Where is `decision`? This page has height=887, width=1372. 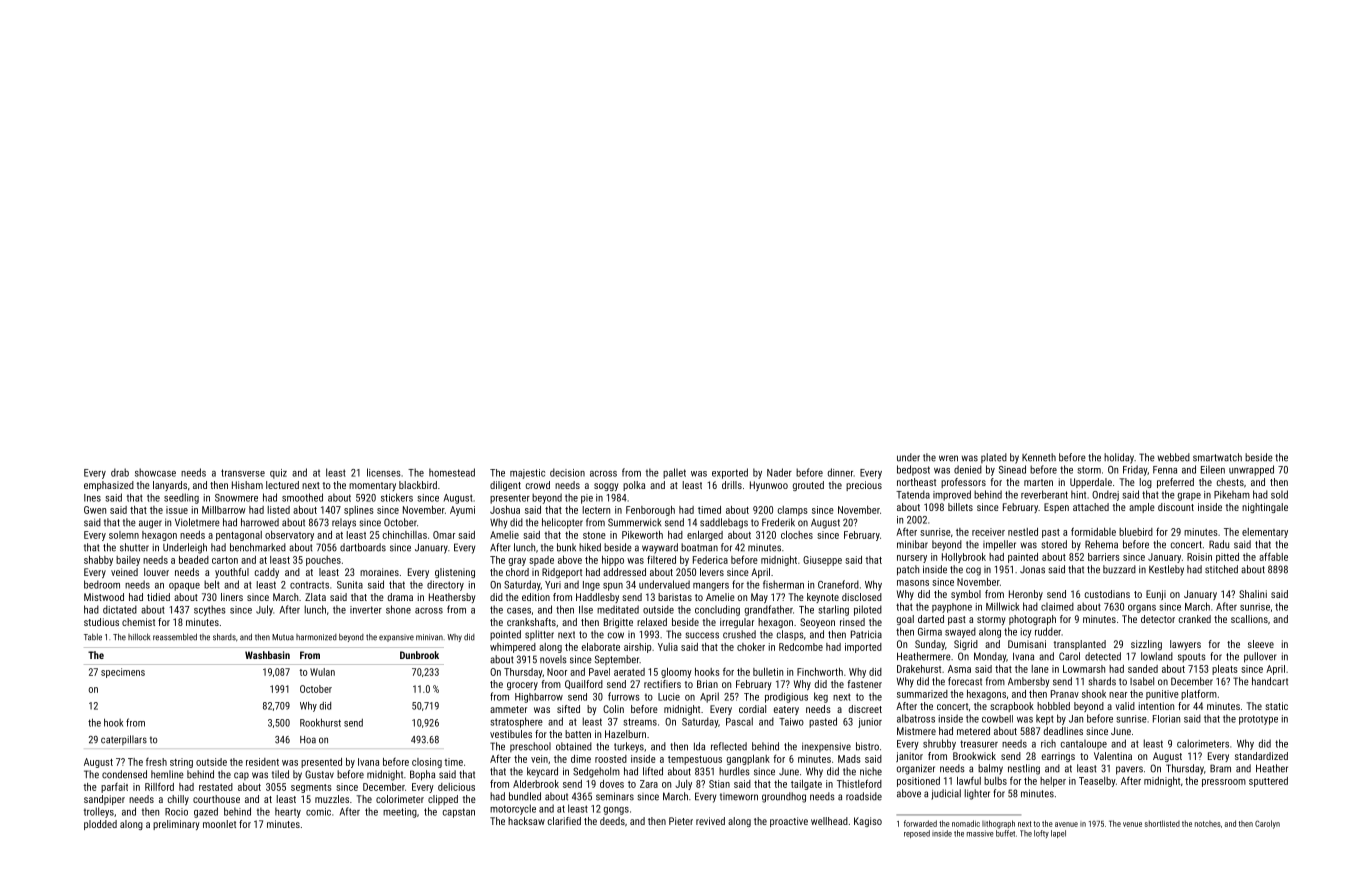
decision is located at coordinates (567, 472).
